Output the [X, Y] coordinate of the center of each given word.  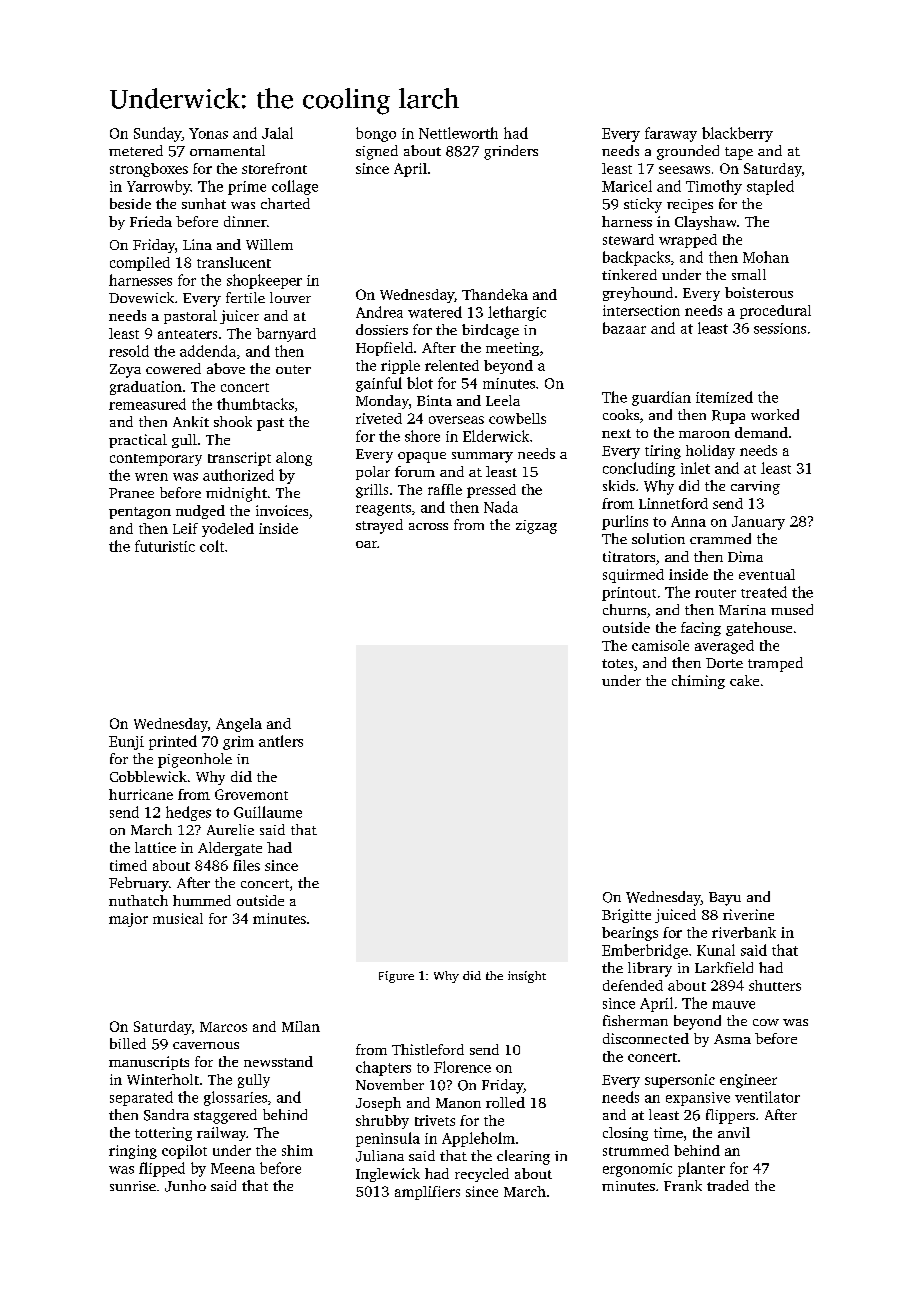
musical [178, 918]
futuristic [165, 546]
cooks [621, 414]
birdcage [490, 331]
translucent [234, 262]
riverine [748, 914]
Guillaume [268, 812]
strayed [379, 526]
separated [141, 1098]
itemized [724, 397]
